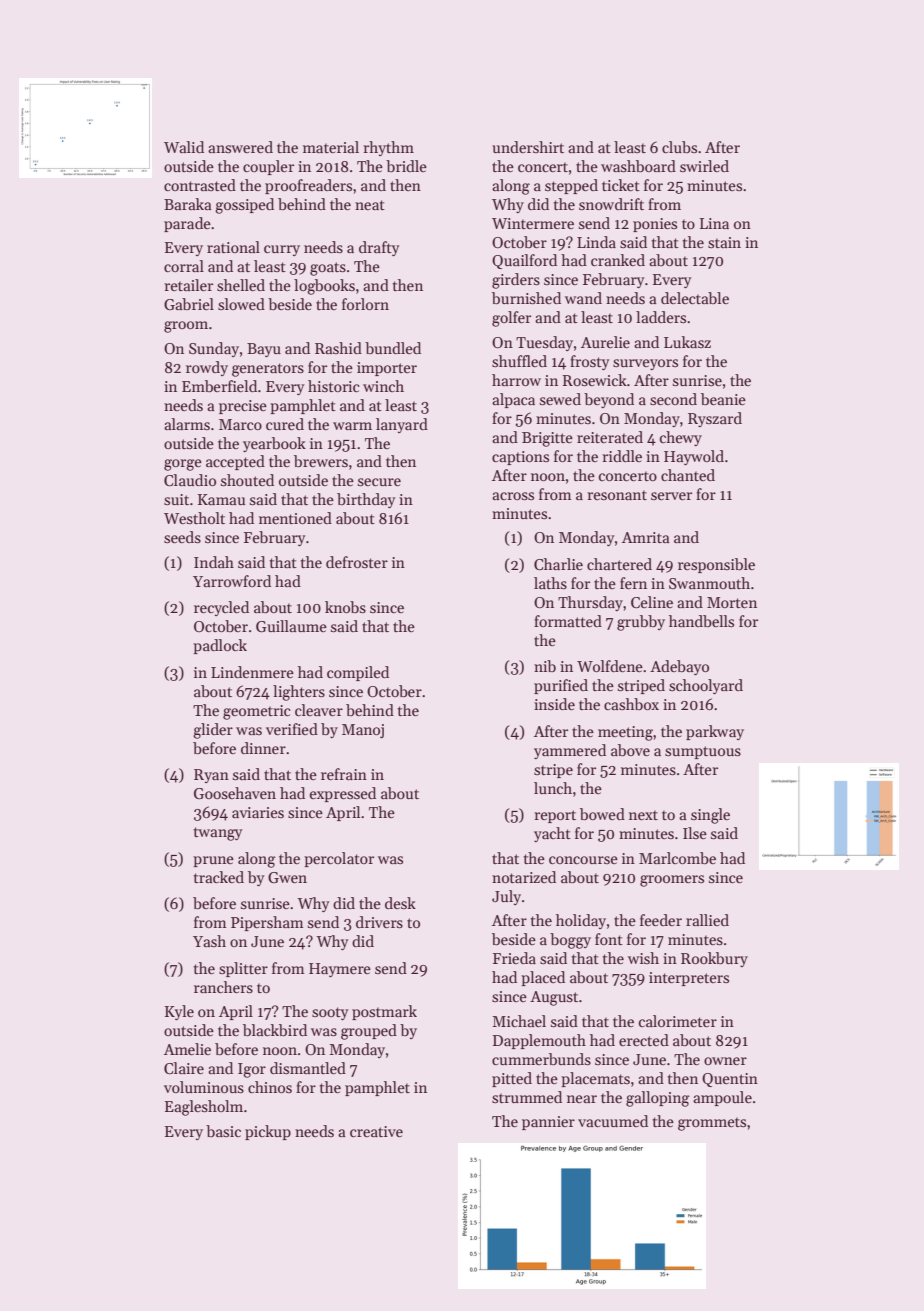 The width and height of the screenshot is (924, 1311). What do you see at coordinates (379, 482) in the screenshot?
I see `secure` at bounding box center [379, 482].
